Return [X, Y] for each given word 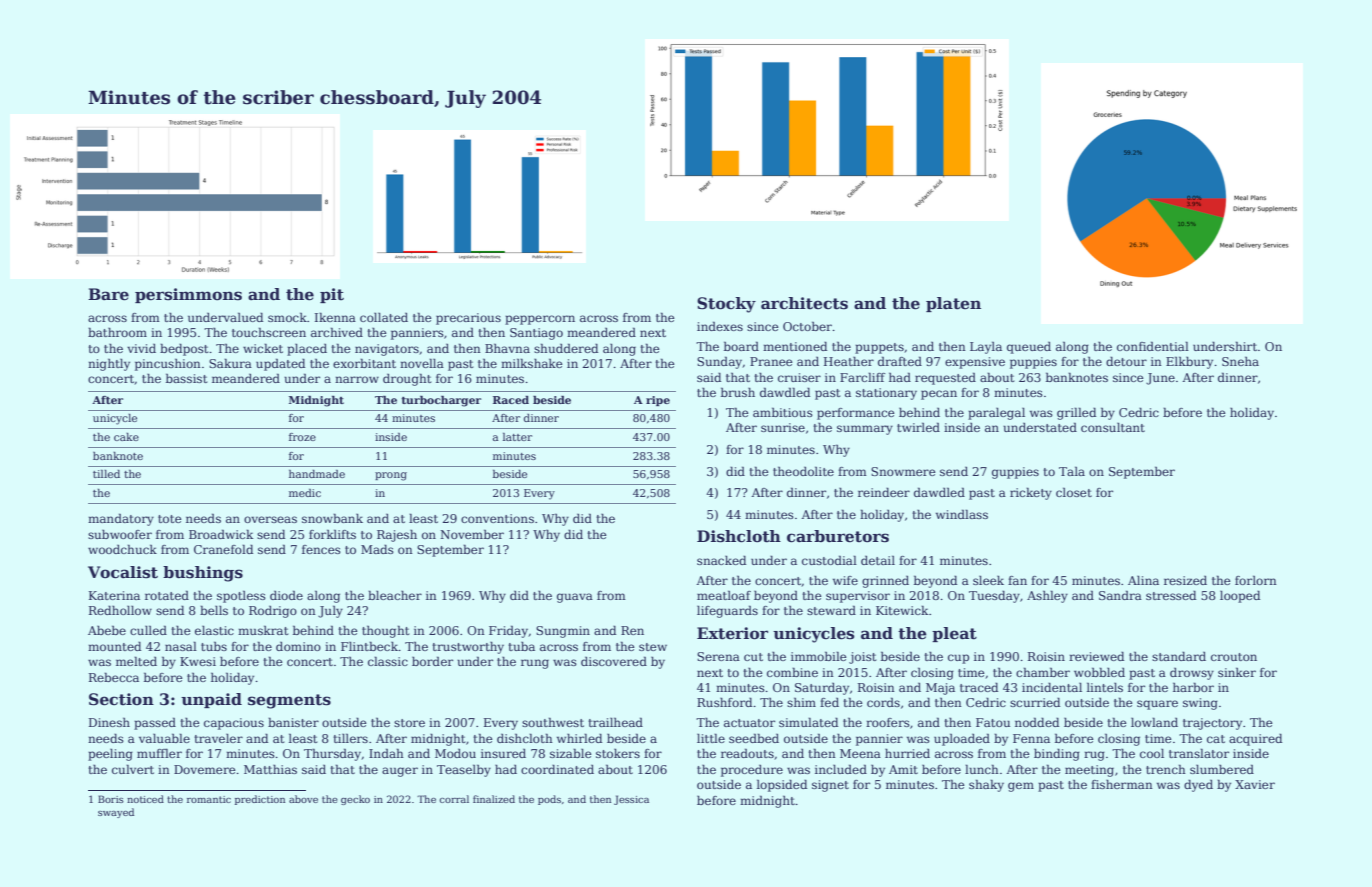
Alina [1143, 580]
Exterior [732, 633]
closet [1074, 492]
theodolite [803, 471]
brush [738, 392]
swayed [116, 813]
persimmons [188, 295]
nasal [181, 646]
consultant [1113, 427]
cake [126, 437]
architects [804, 303]
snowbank [332, 518]
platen [953, 304]
